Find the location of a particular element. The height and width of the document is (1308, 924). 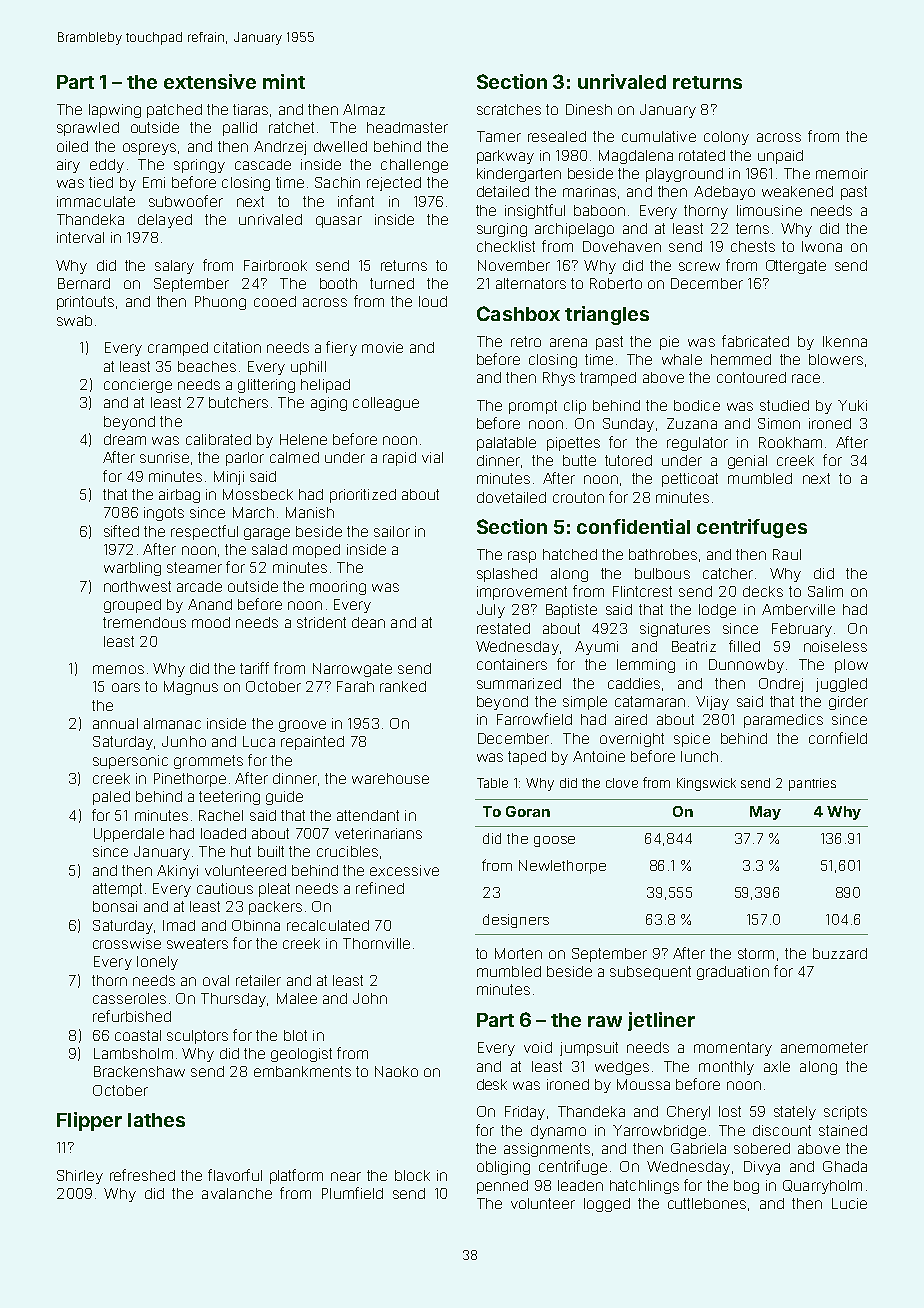

John is located at coordinates (370, 998).
